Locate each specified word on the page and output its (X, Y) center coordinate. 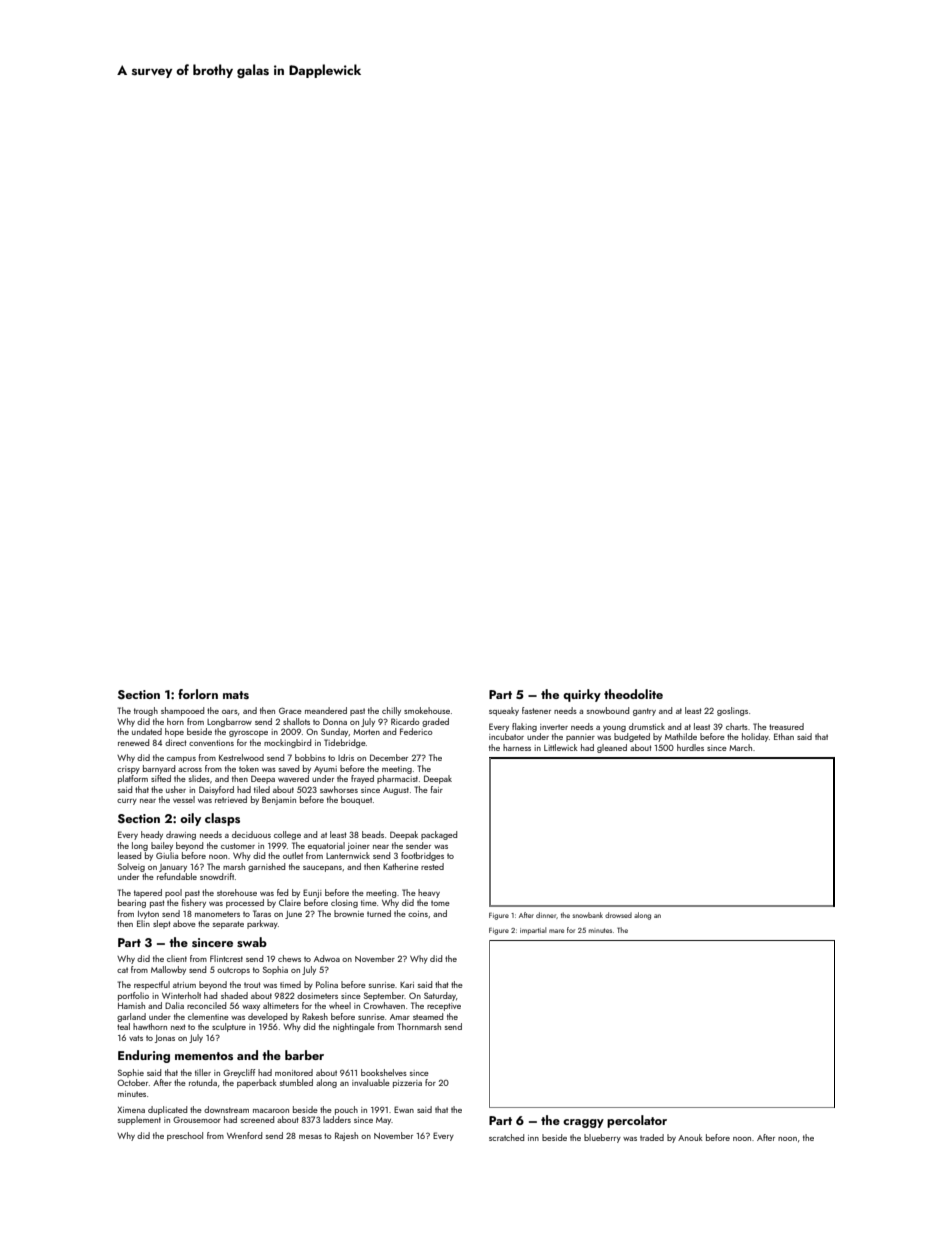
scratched (506, 1137)
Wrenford (244, 1135)
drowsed (618, 915)
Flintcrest (226, 958)
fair (437, 789)
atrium (184, 985)
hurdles (690, 747)
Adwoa (327, 958)
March (740, 747)
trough (146, 711)
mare (556, 931)
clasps (222, 819)
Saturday (440, 996)
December (389, 757)
